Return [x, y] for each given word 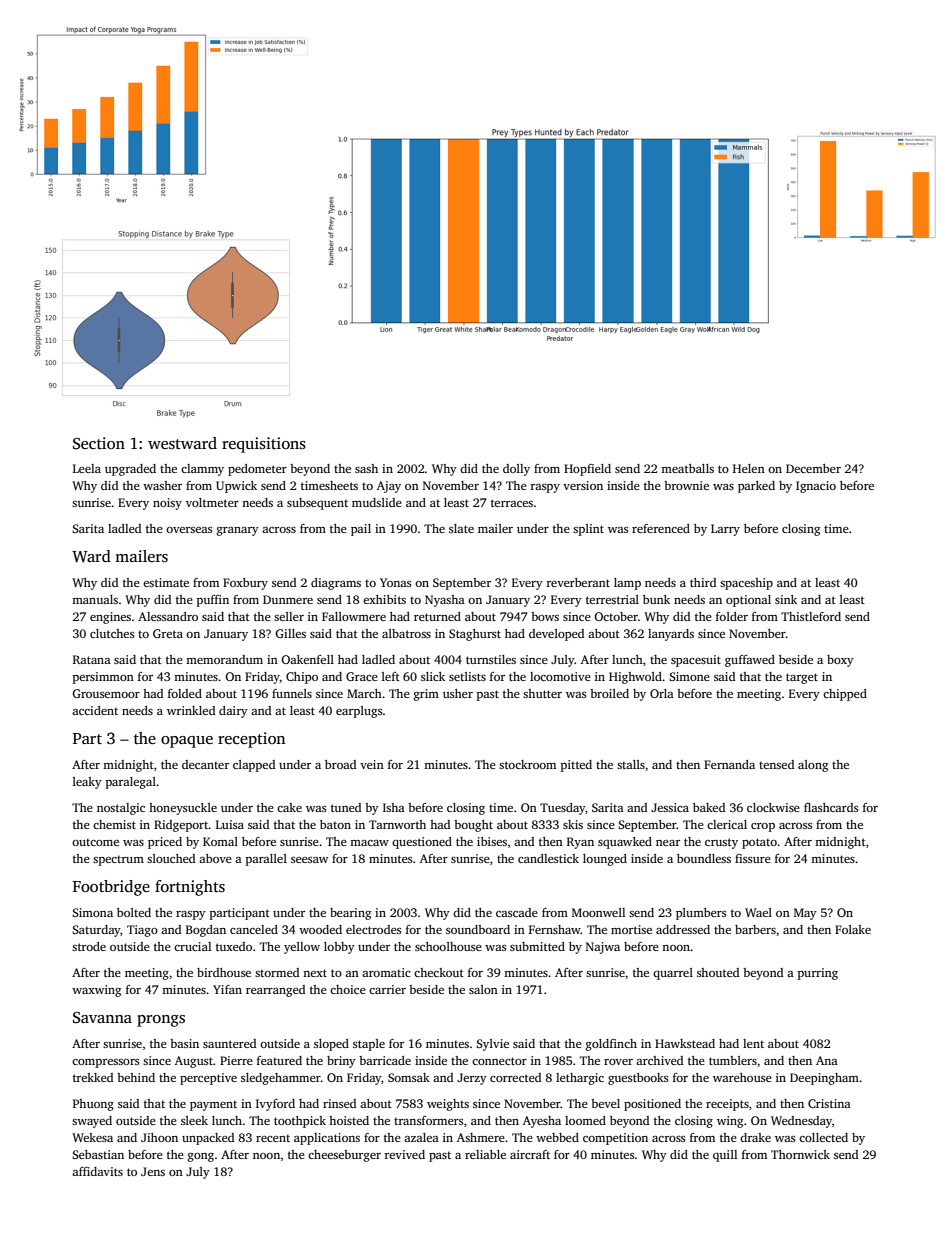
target [802, 678]
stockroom [527, 764]
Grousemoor [106, 693]
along [813, 766]
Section [99, 443]
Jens [153, 1171]
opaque [187, 742]
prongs [161, 1021]
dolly [516, 470]
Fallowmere [354, 616]
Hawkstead [685, 1043]
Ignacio [816, 487]
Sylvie [492, 1045]
